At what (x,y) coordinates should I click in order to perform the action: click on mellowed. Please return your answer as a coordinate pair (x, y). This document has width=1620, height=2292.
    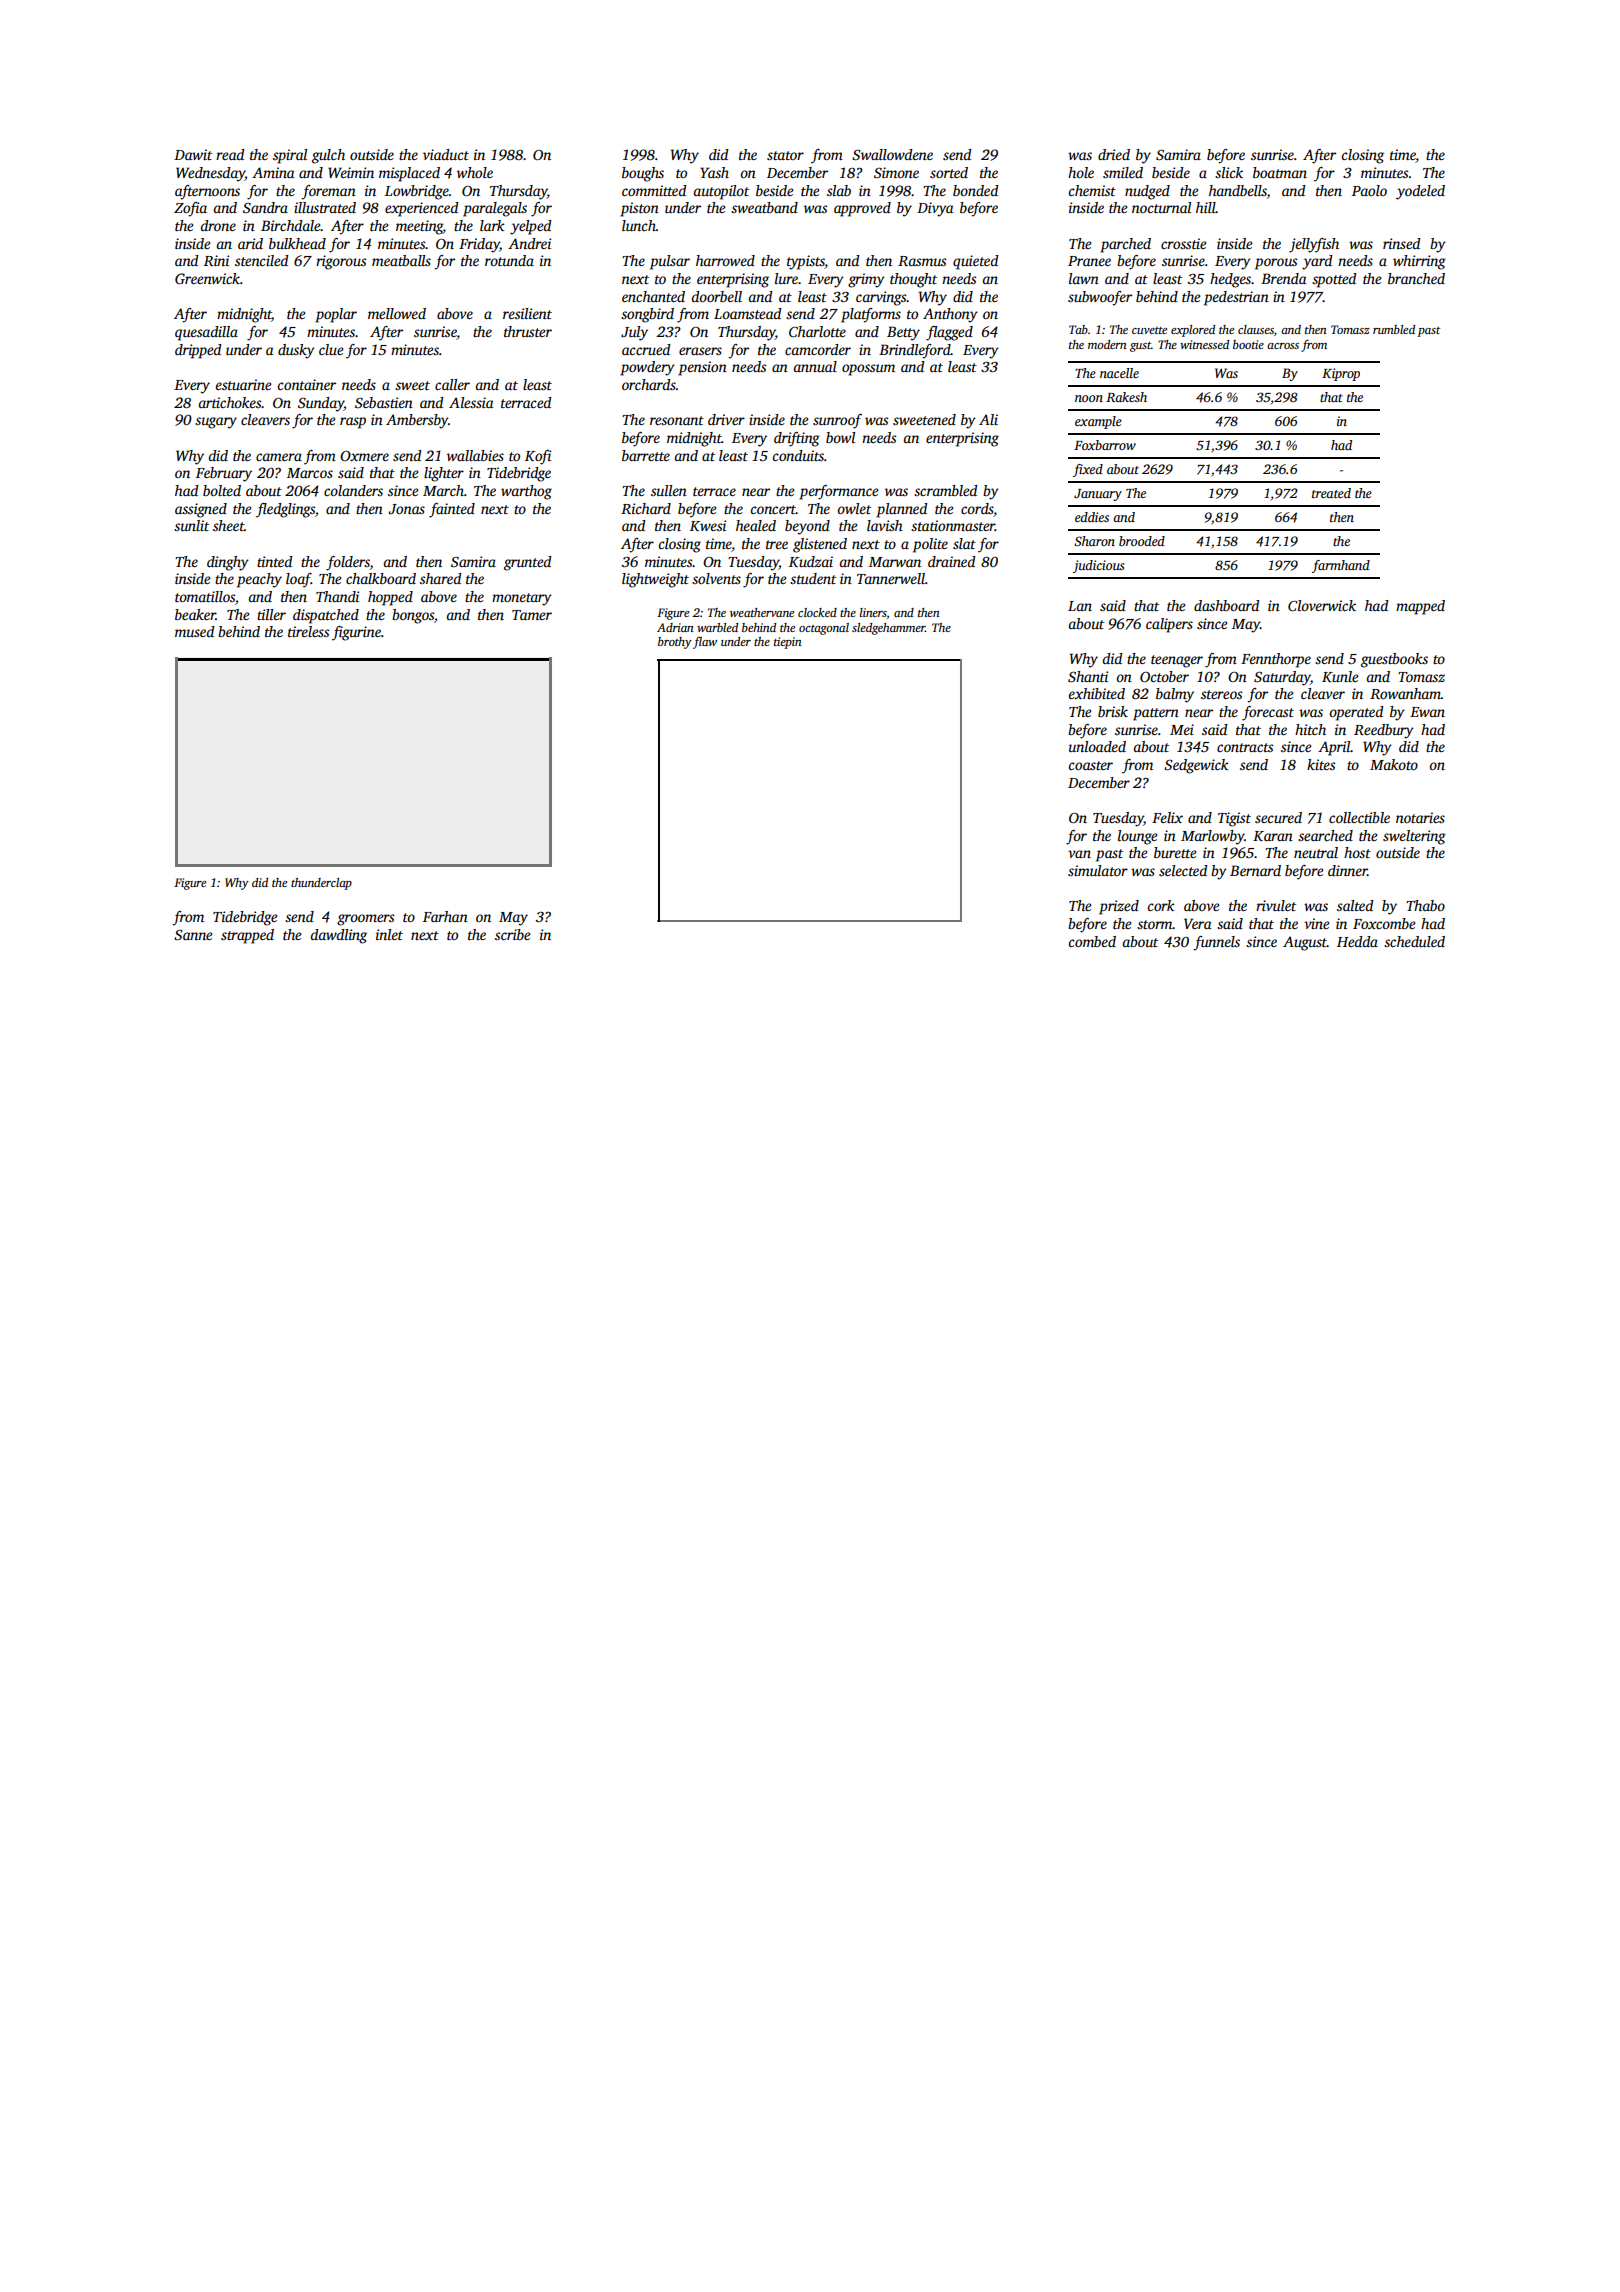
    Looking at the image, I should click on (397, 313).
